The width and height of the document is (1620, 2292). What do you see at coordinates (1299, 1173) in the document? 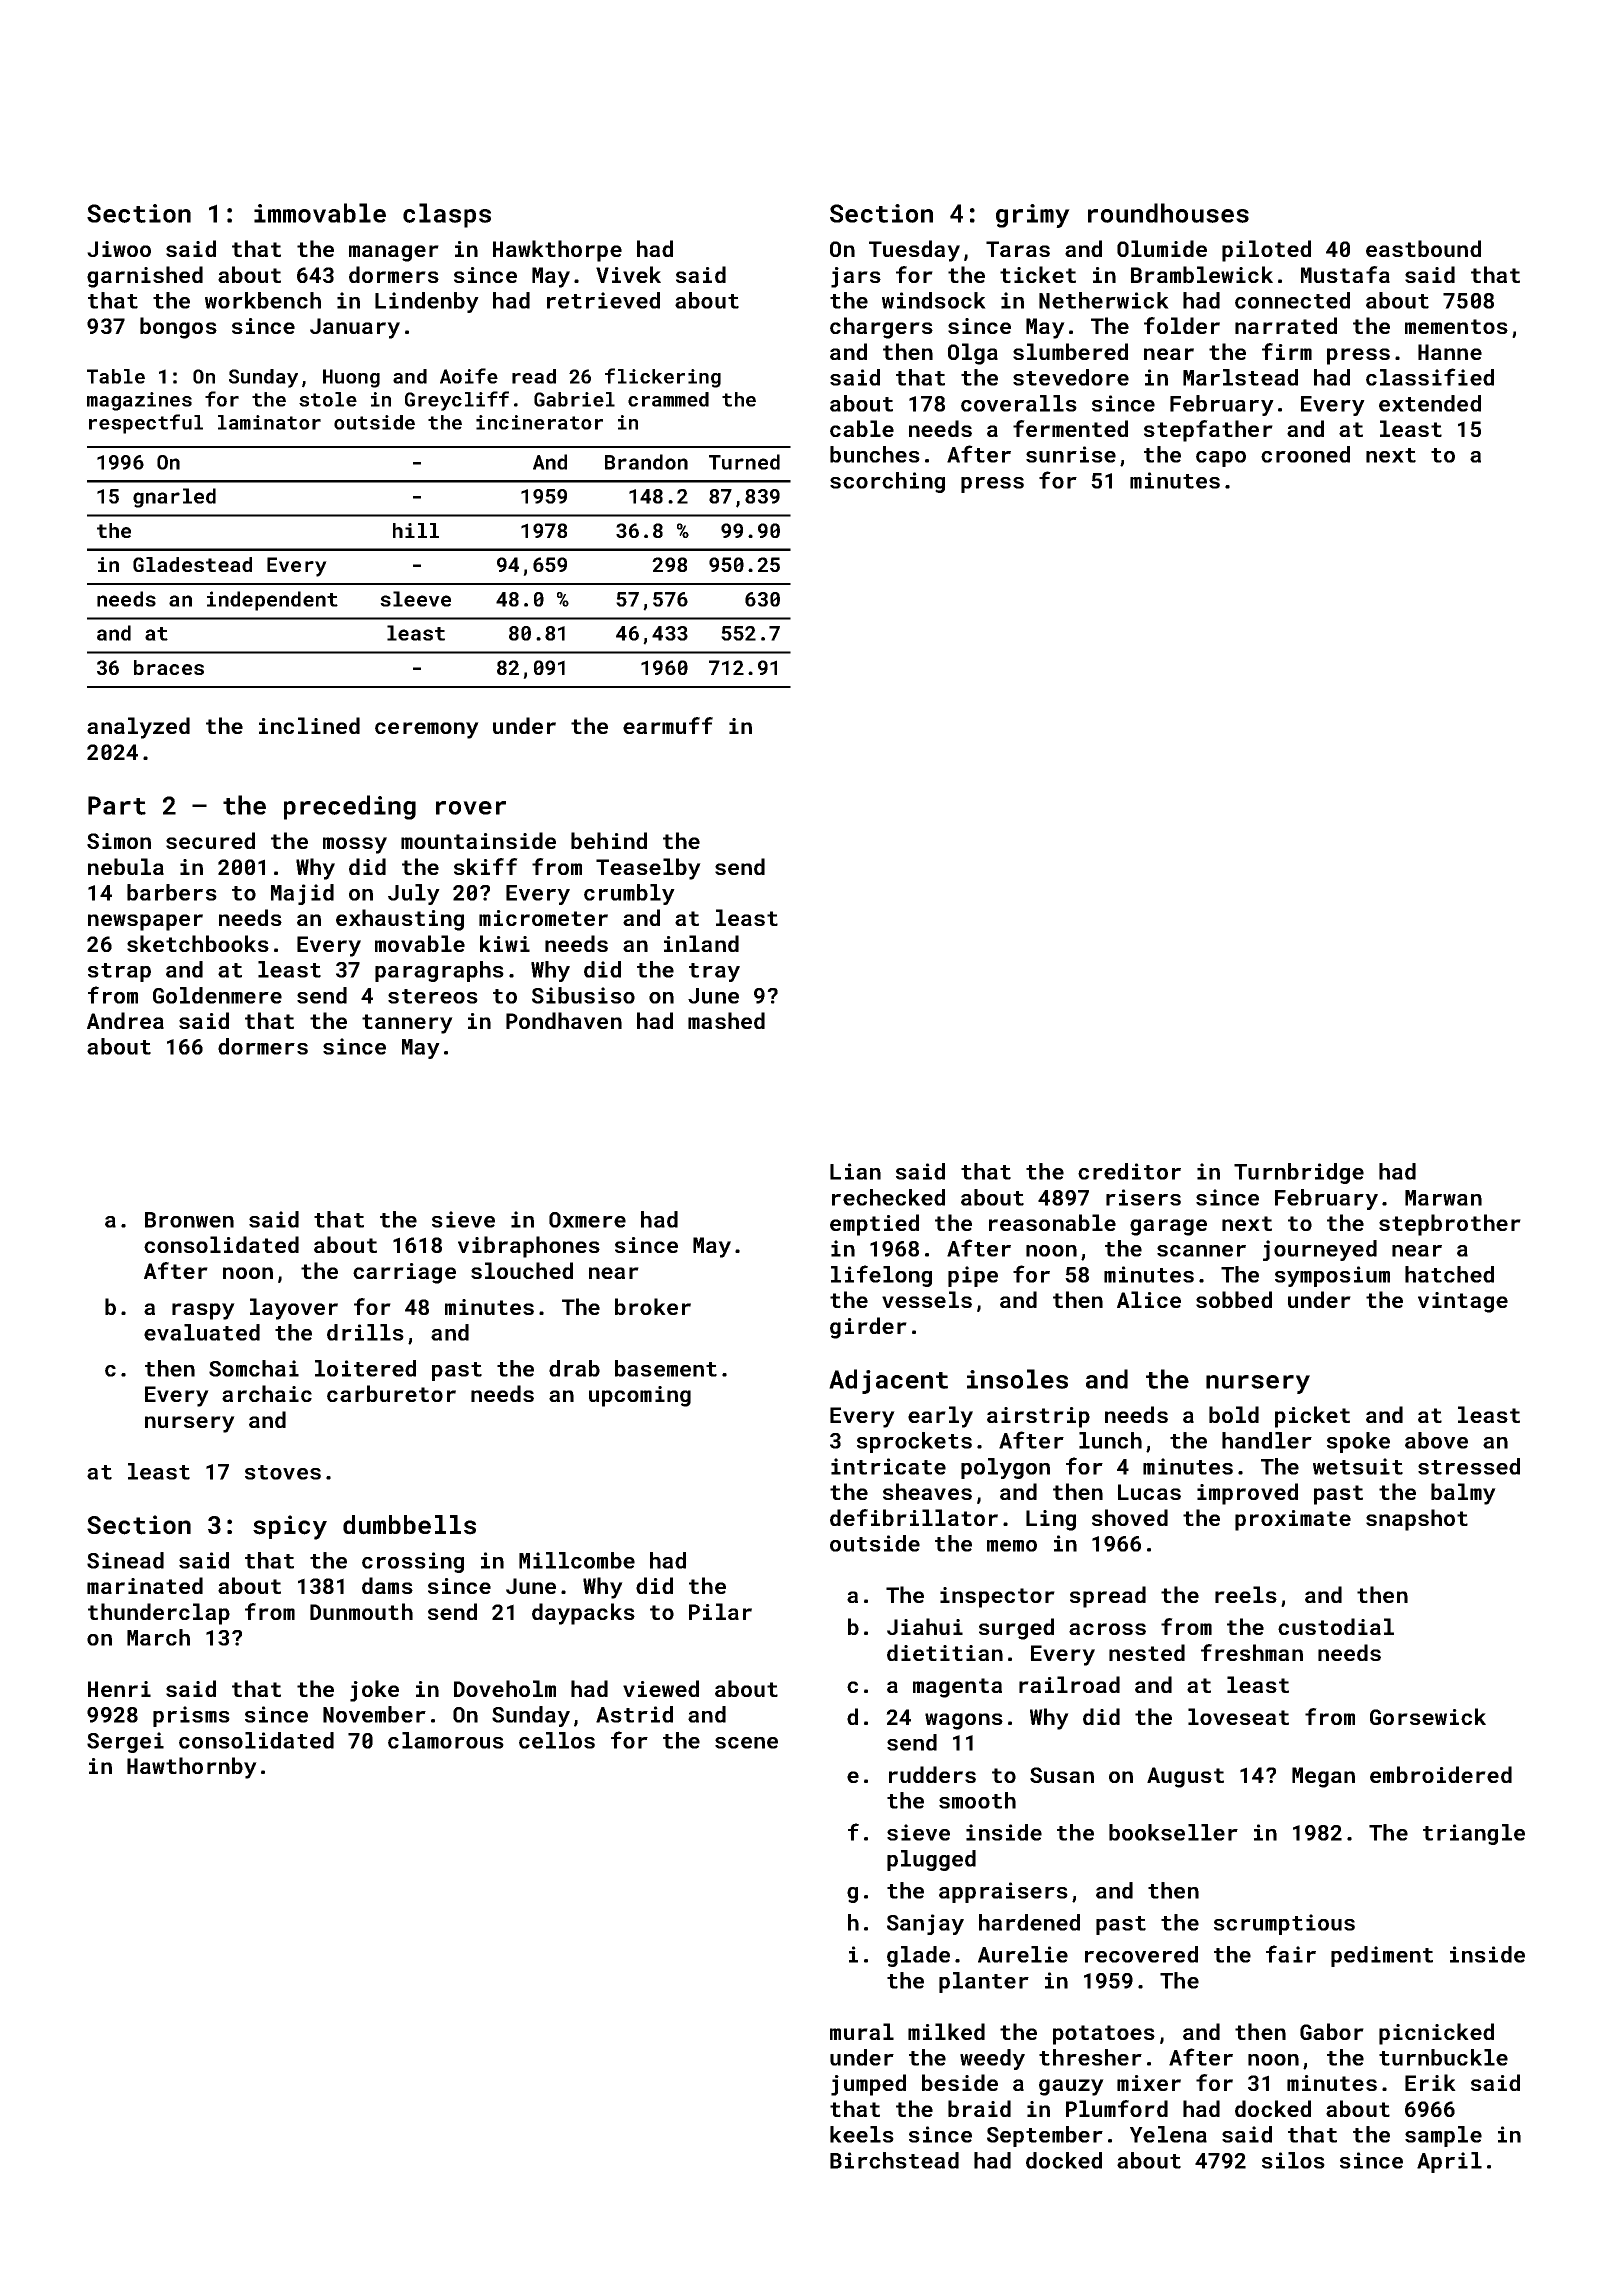
I see `Turnbridge` at bounding box center [1299, 1173].
